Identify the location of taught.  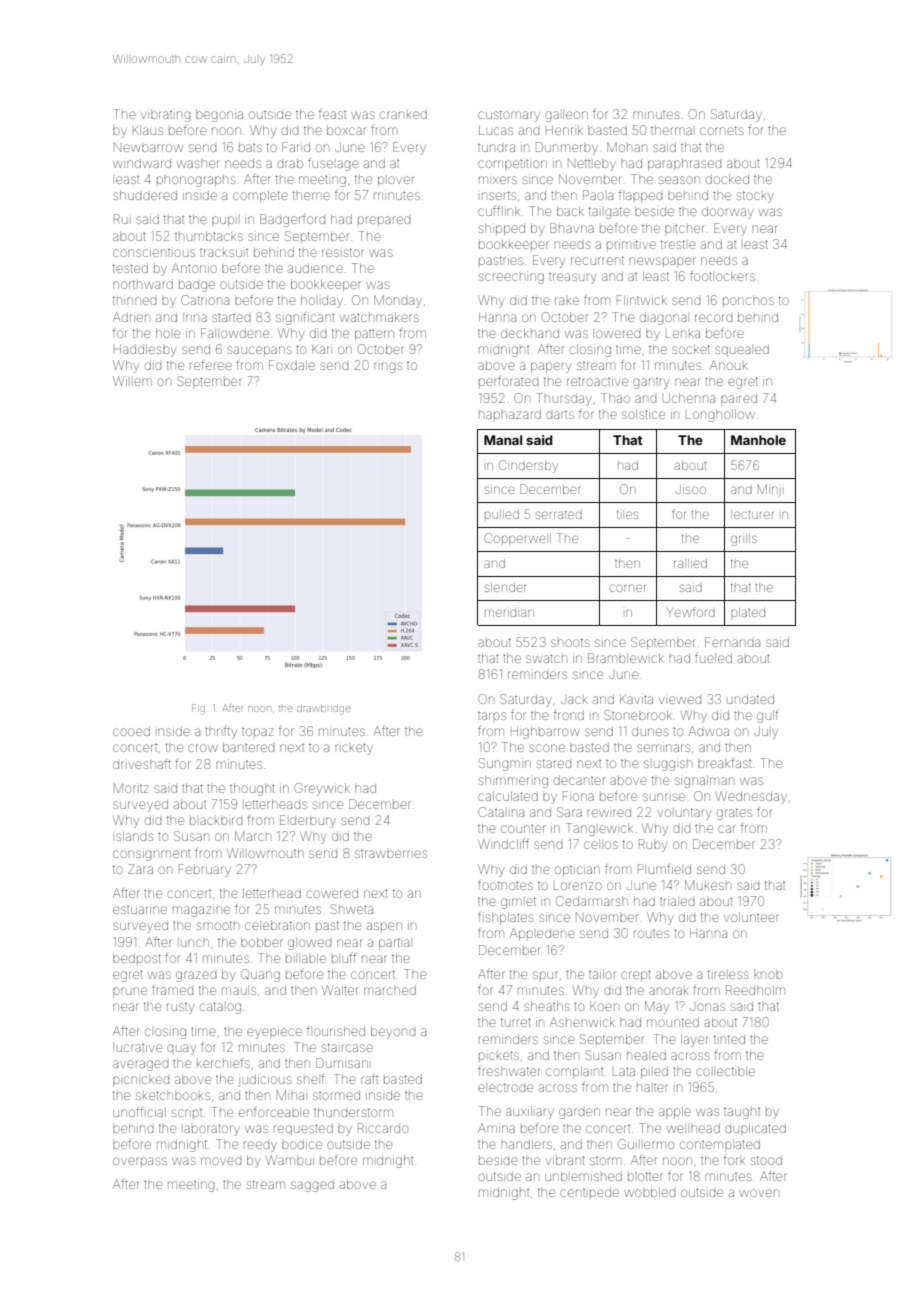
(742, 1113).
